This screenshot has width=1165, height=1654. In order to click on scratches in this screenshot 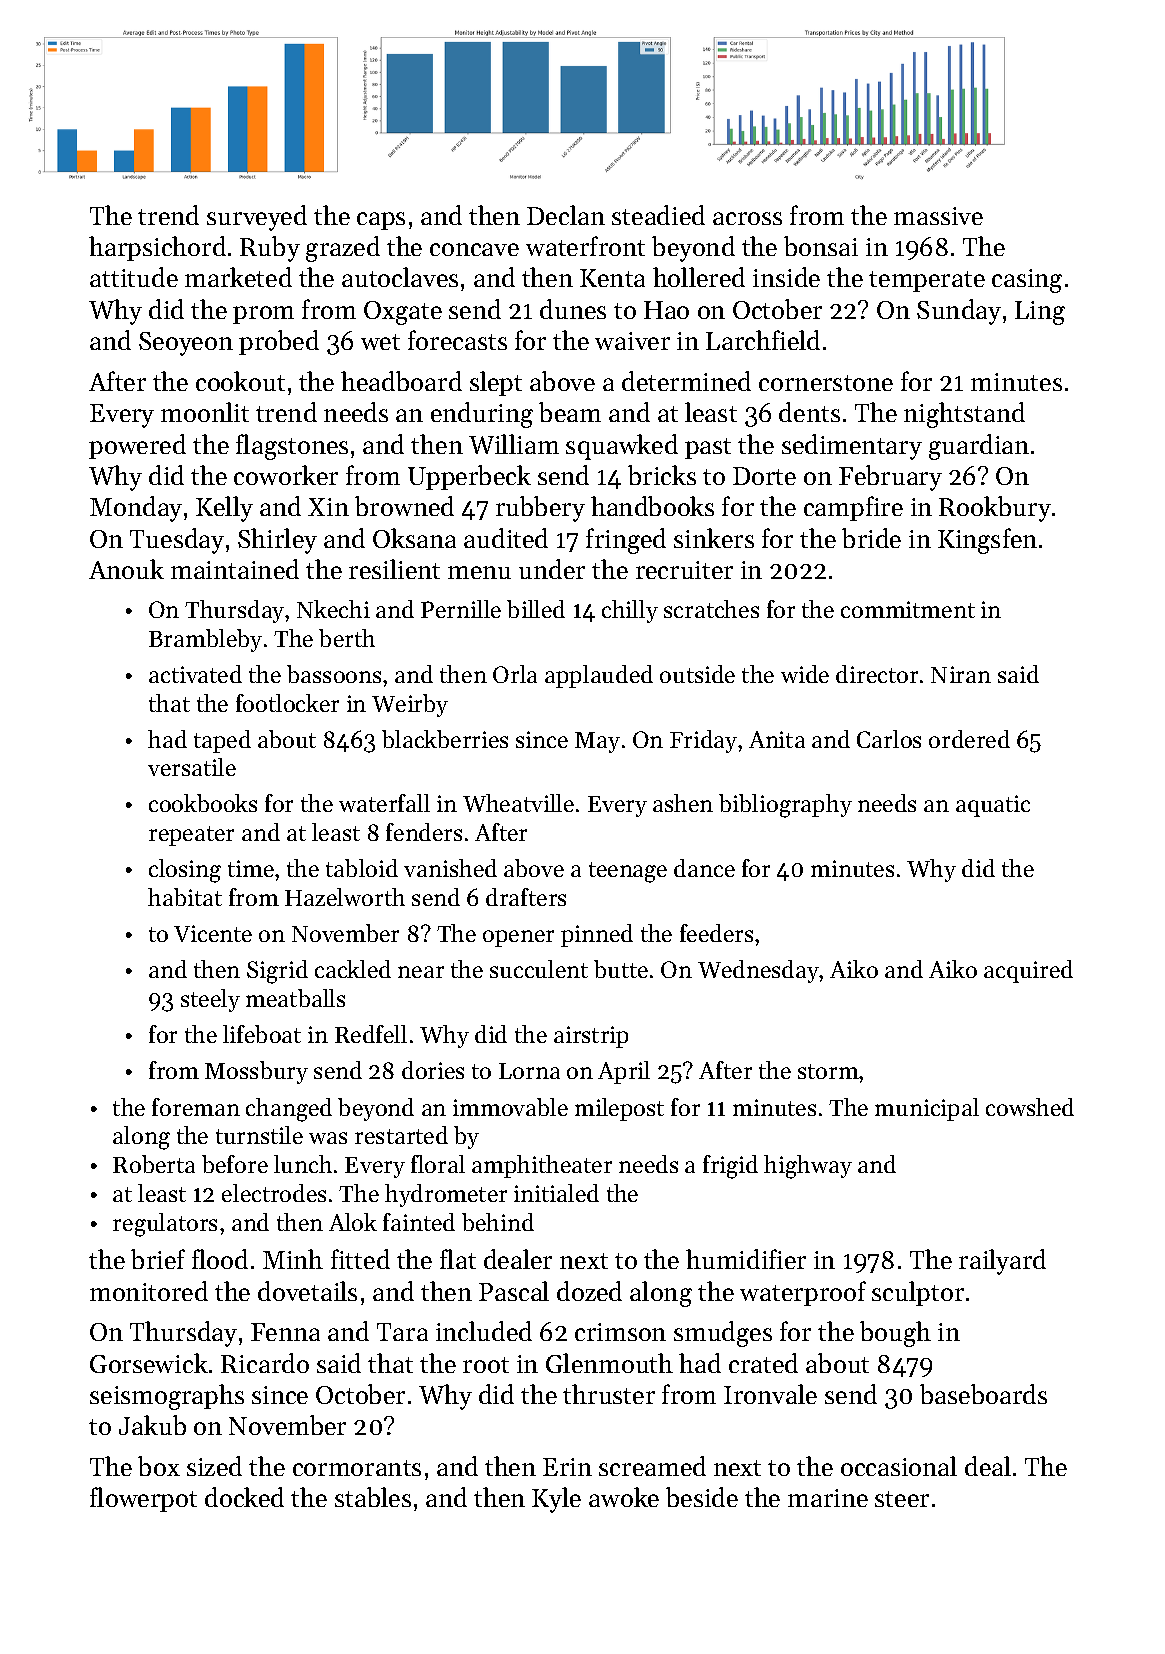, I will do `click(711, 609)`.
